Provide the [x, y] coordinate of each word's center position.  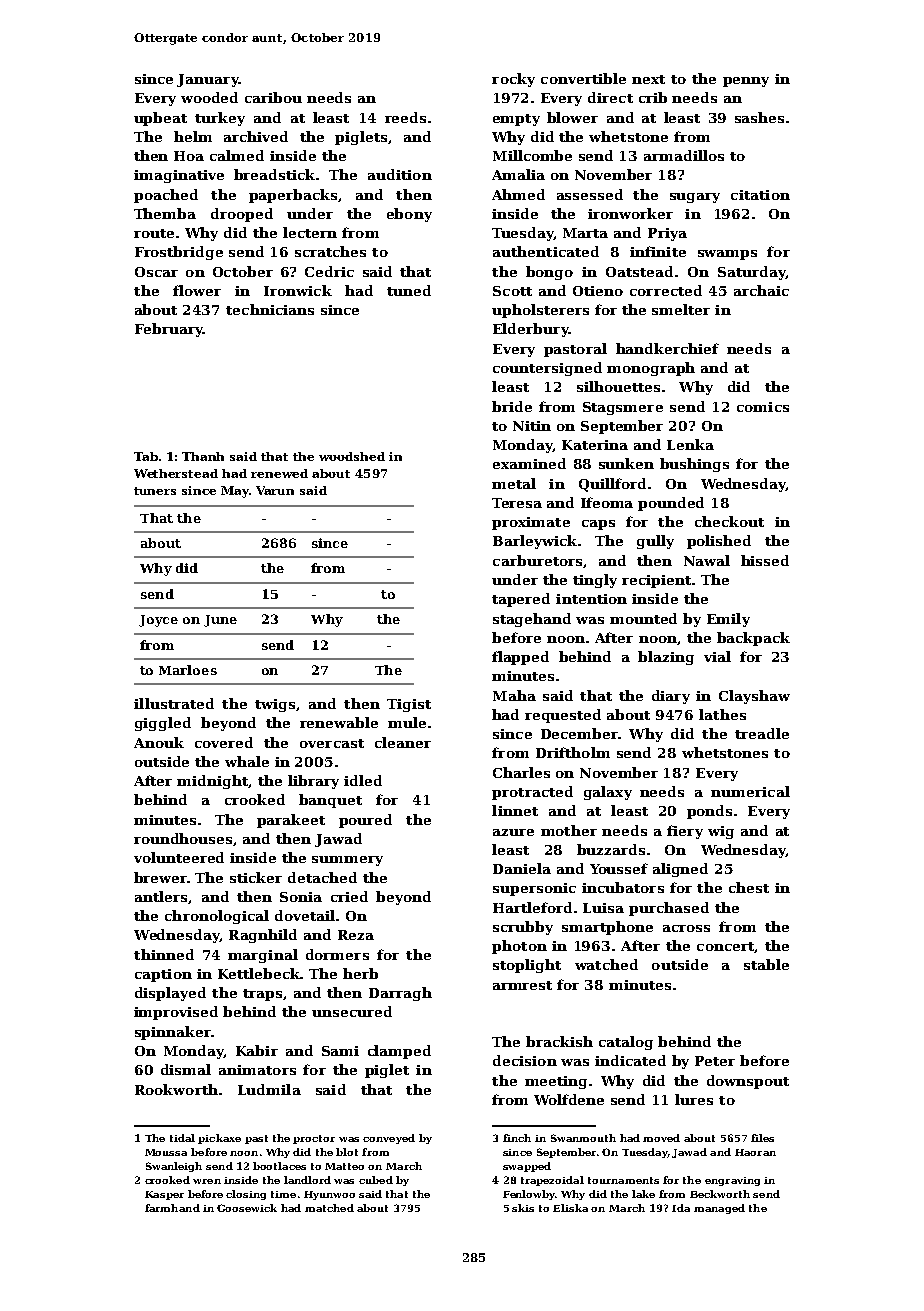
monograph [651, 369]
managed [719, 1209]
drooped [242, 215]
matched [329, 1208]
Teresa [517, 503]
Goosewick [247, 1208]
